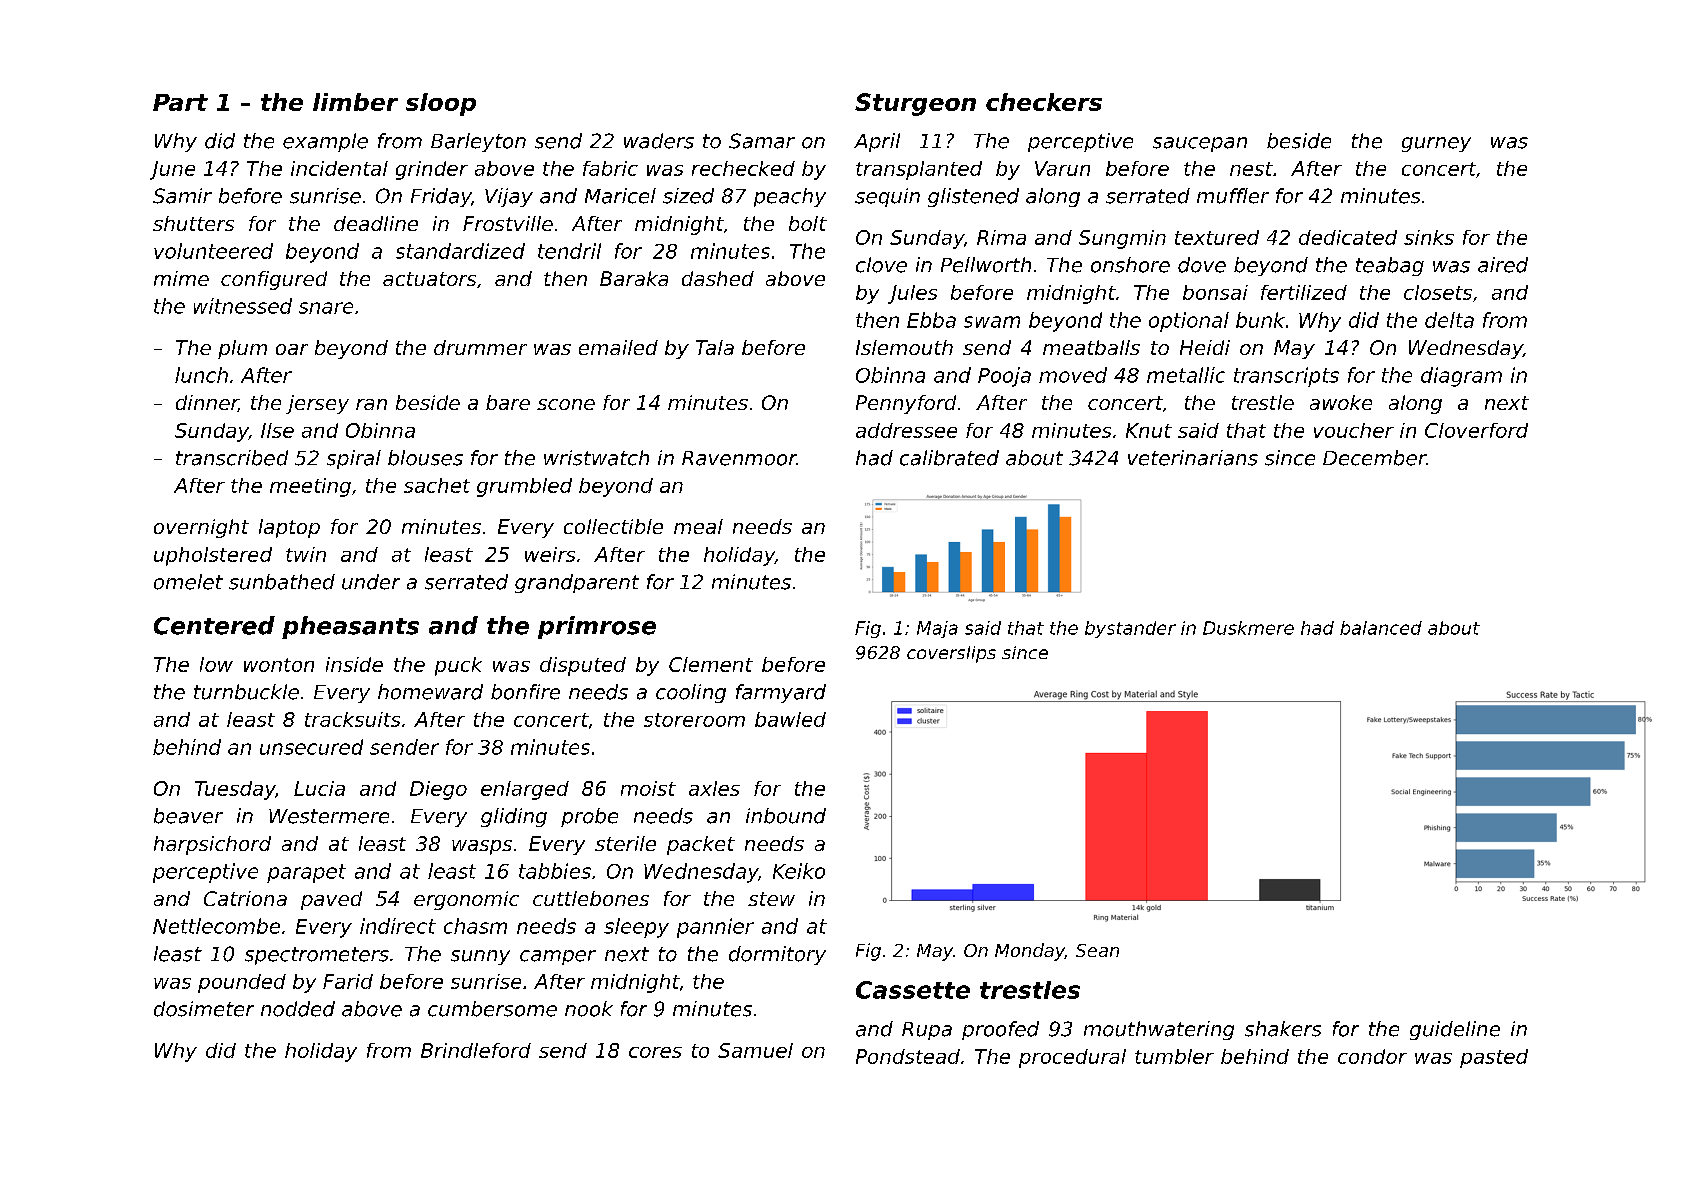 This document has width=1681, height=1189. I want to click on dosimeter, so click(204, 1009).
